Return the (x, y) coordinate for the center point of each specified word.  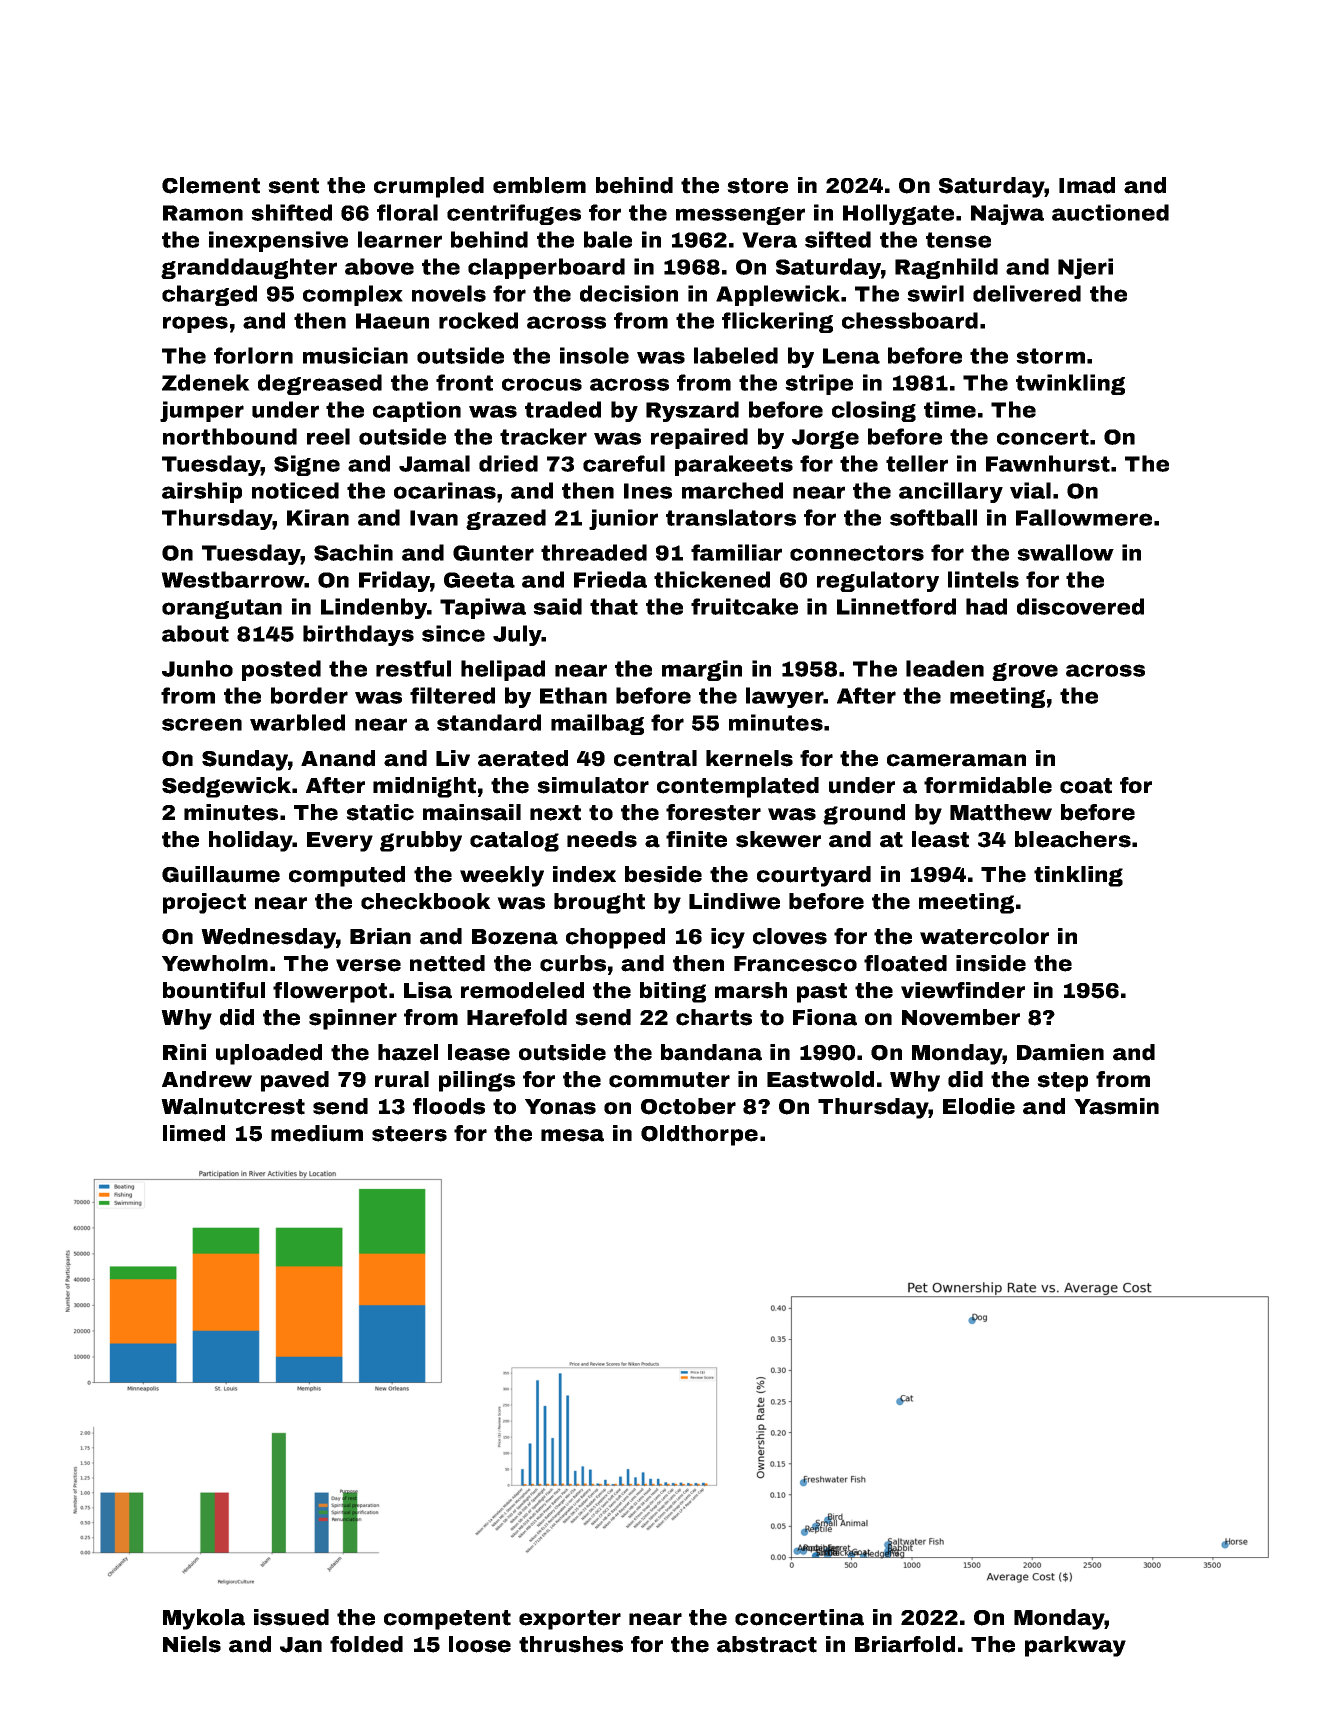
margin (702, 670)
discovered (1080, 606)
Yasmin (1116, 1106)
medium (317, 1133)
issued (291, 1617)
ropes (195, 324)
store (757, 186)
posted (281, 670)
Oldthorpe (699, 1135)
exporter (570, 1620)
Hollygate (898, 214)
